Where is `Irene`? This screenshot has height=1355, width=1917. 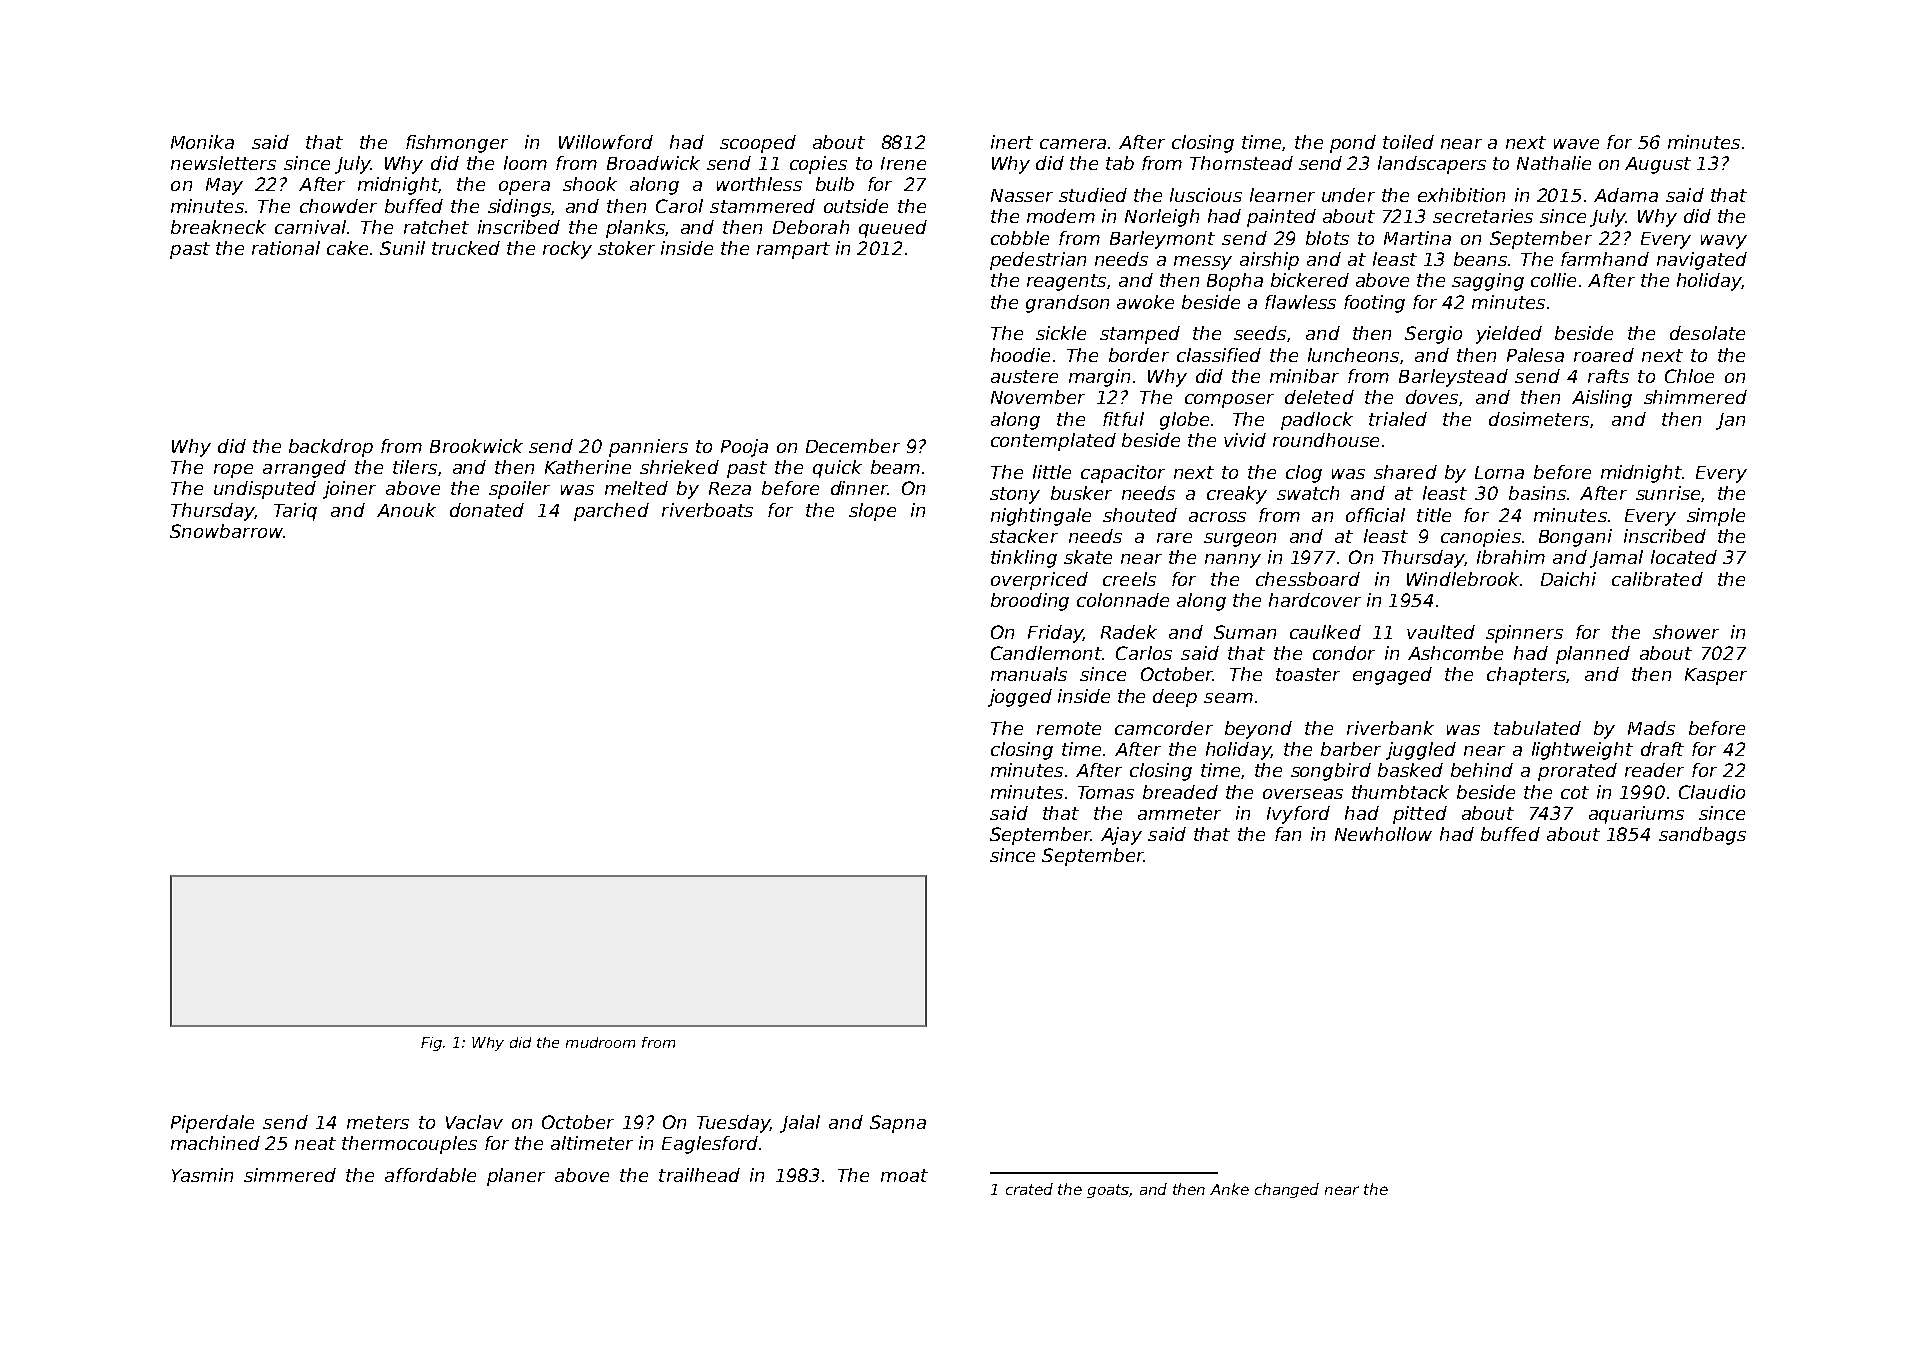
Irene is located at coordinates (903, 163).
